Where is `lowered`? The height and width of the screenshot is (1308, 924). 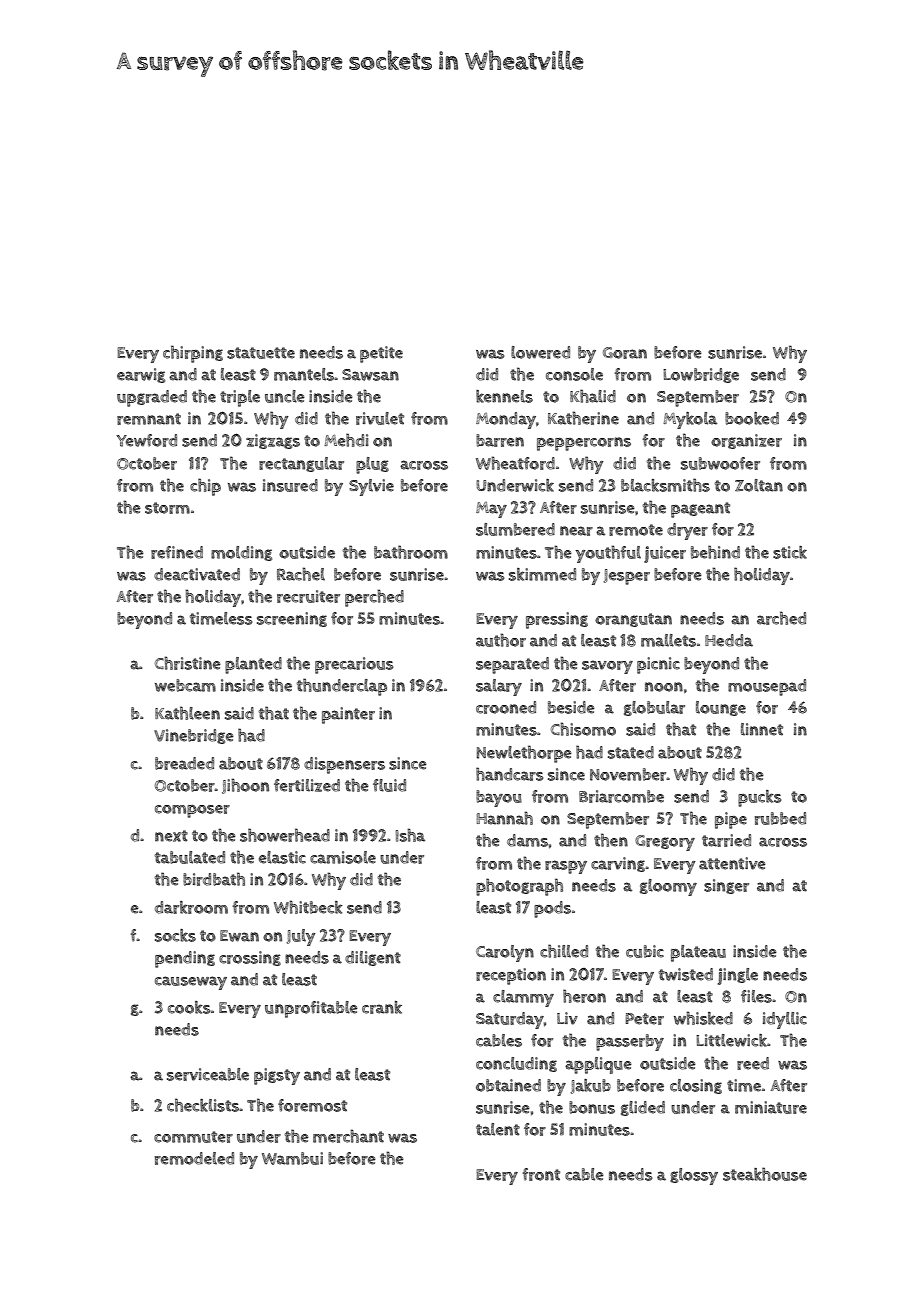
lowered is located at coordinates (540, 352).
